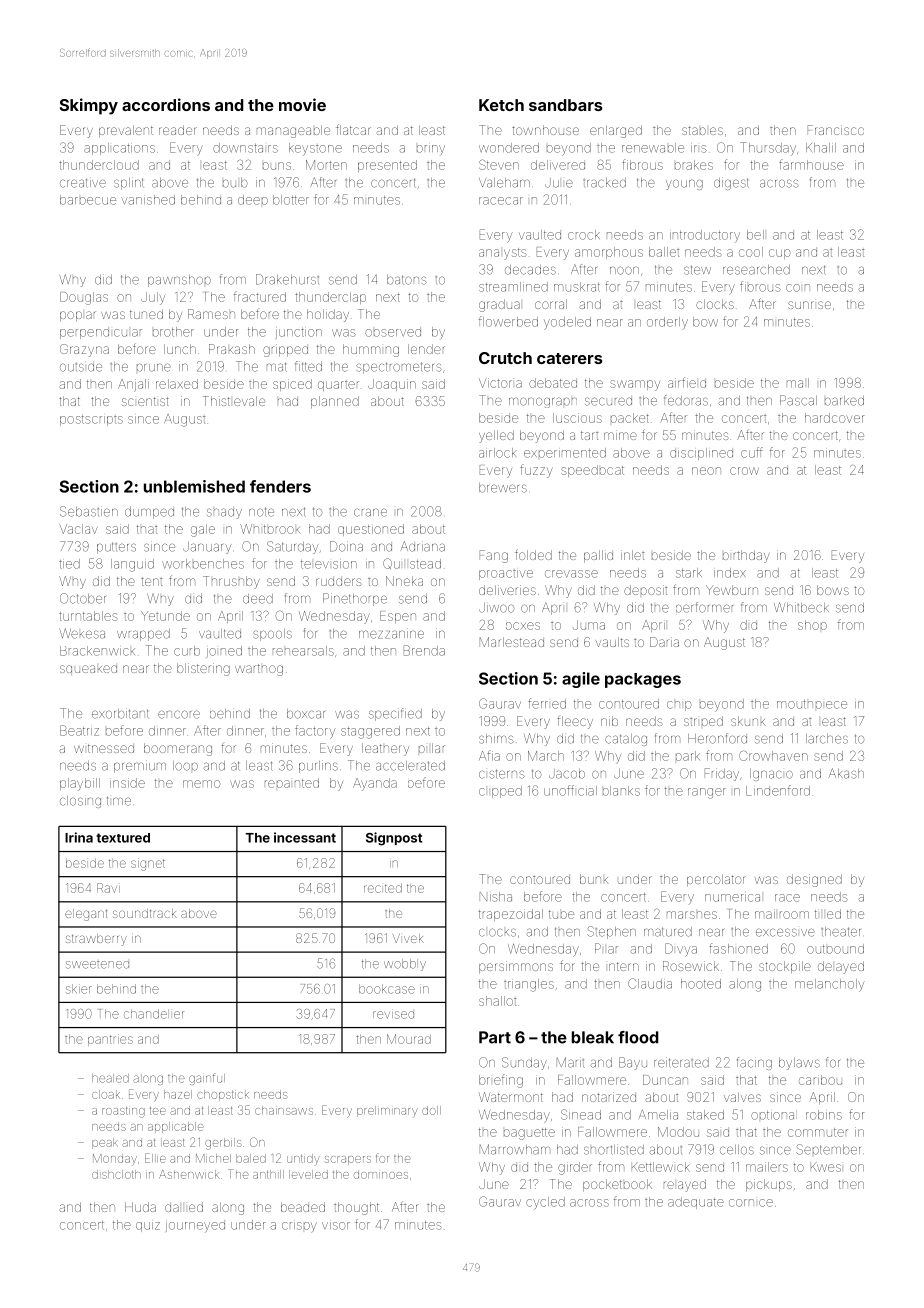  I want to click on anthill, so click(268, 1174).
